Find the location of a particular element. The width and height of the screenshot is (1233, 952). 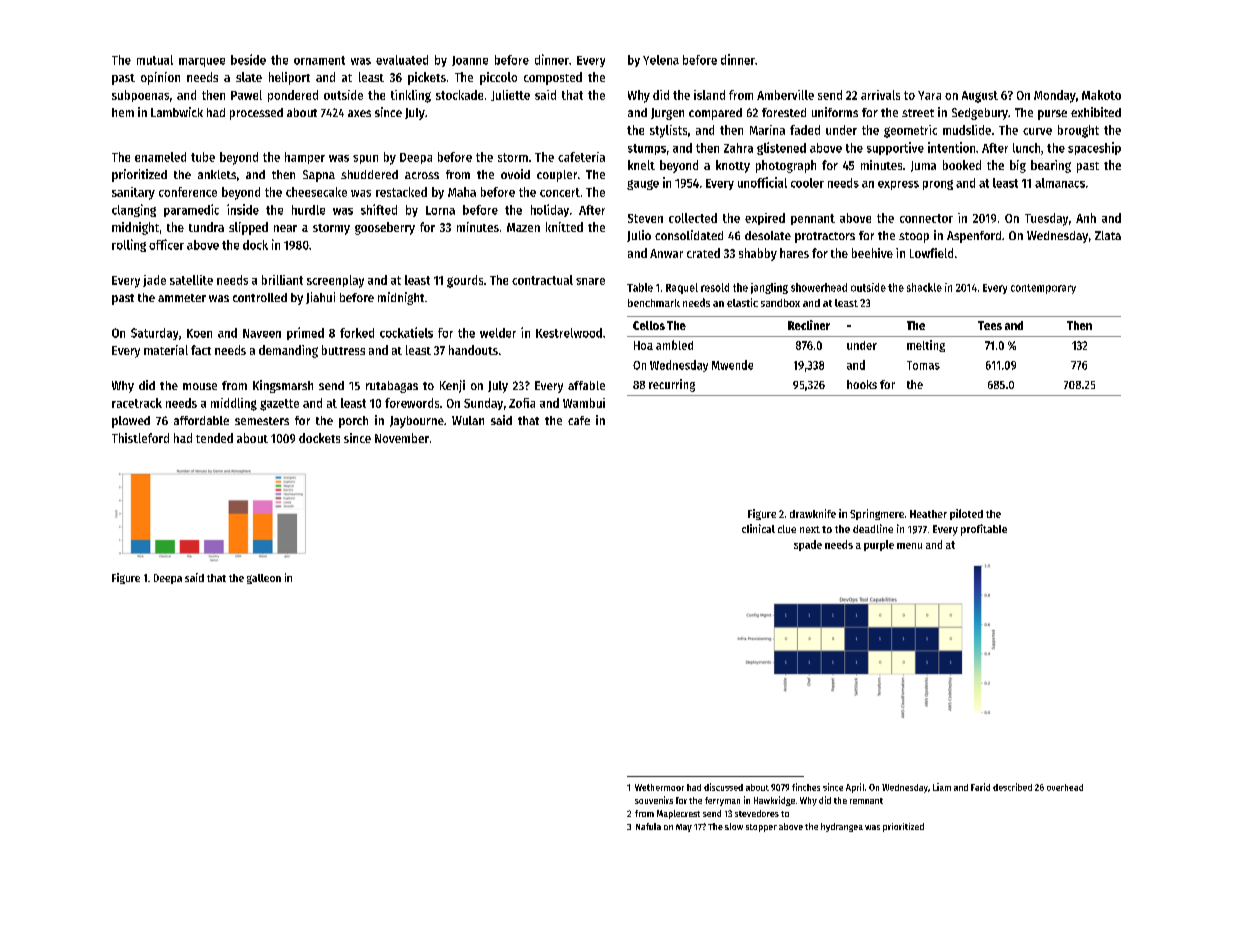

Amberville is located at coordinates (785, 95).
